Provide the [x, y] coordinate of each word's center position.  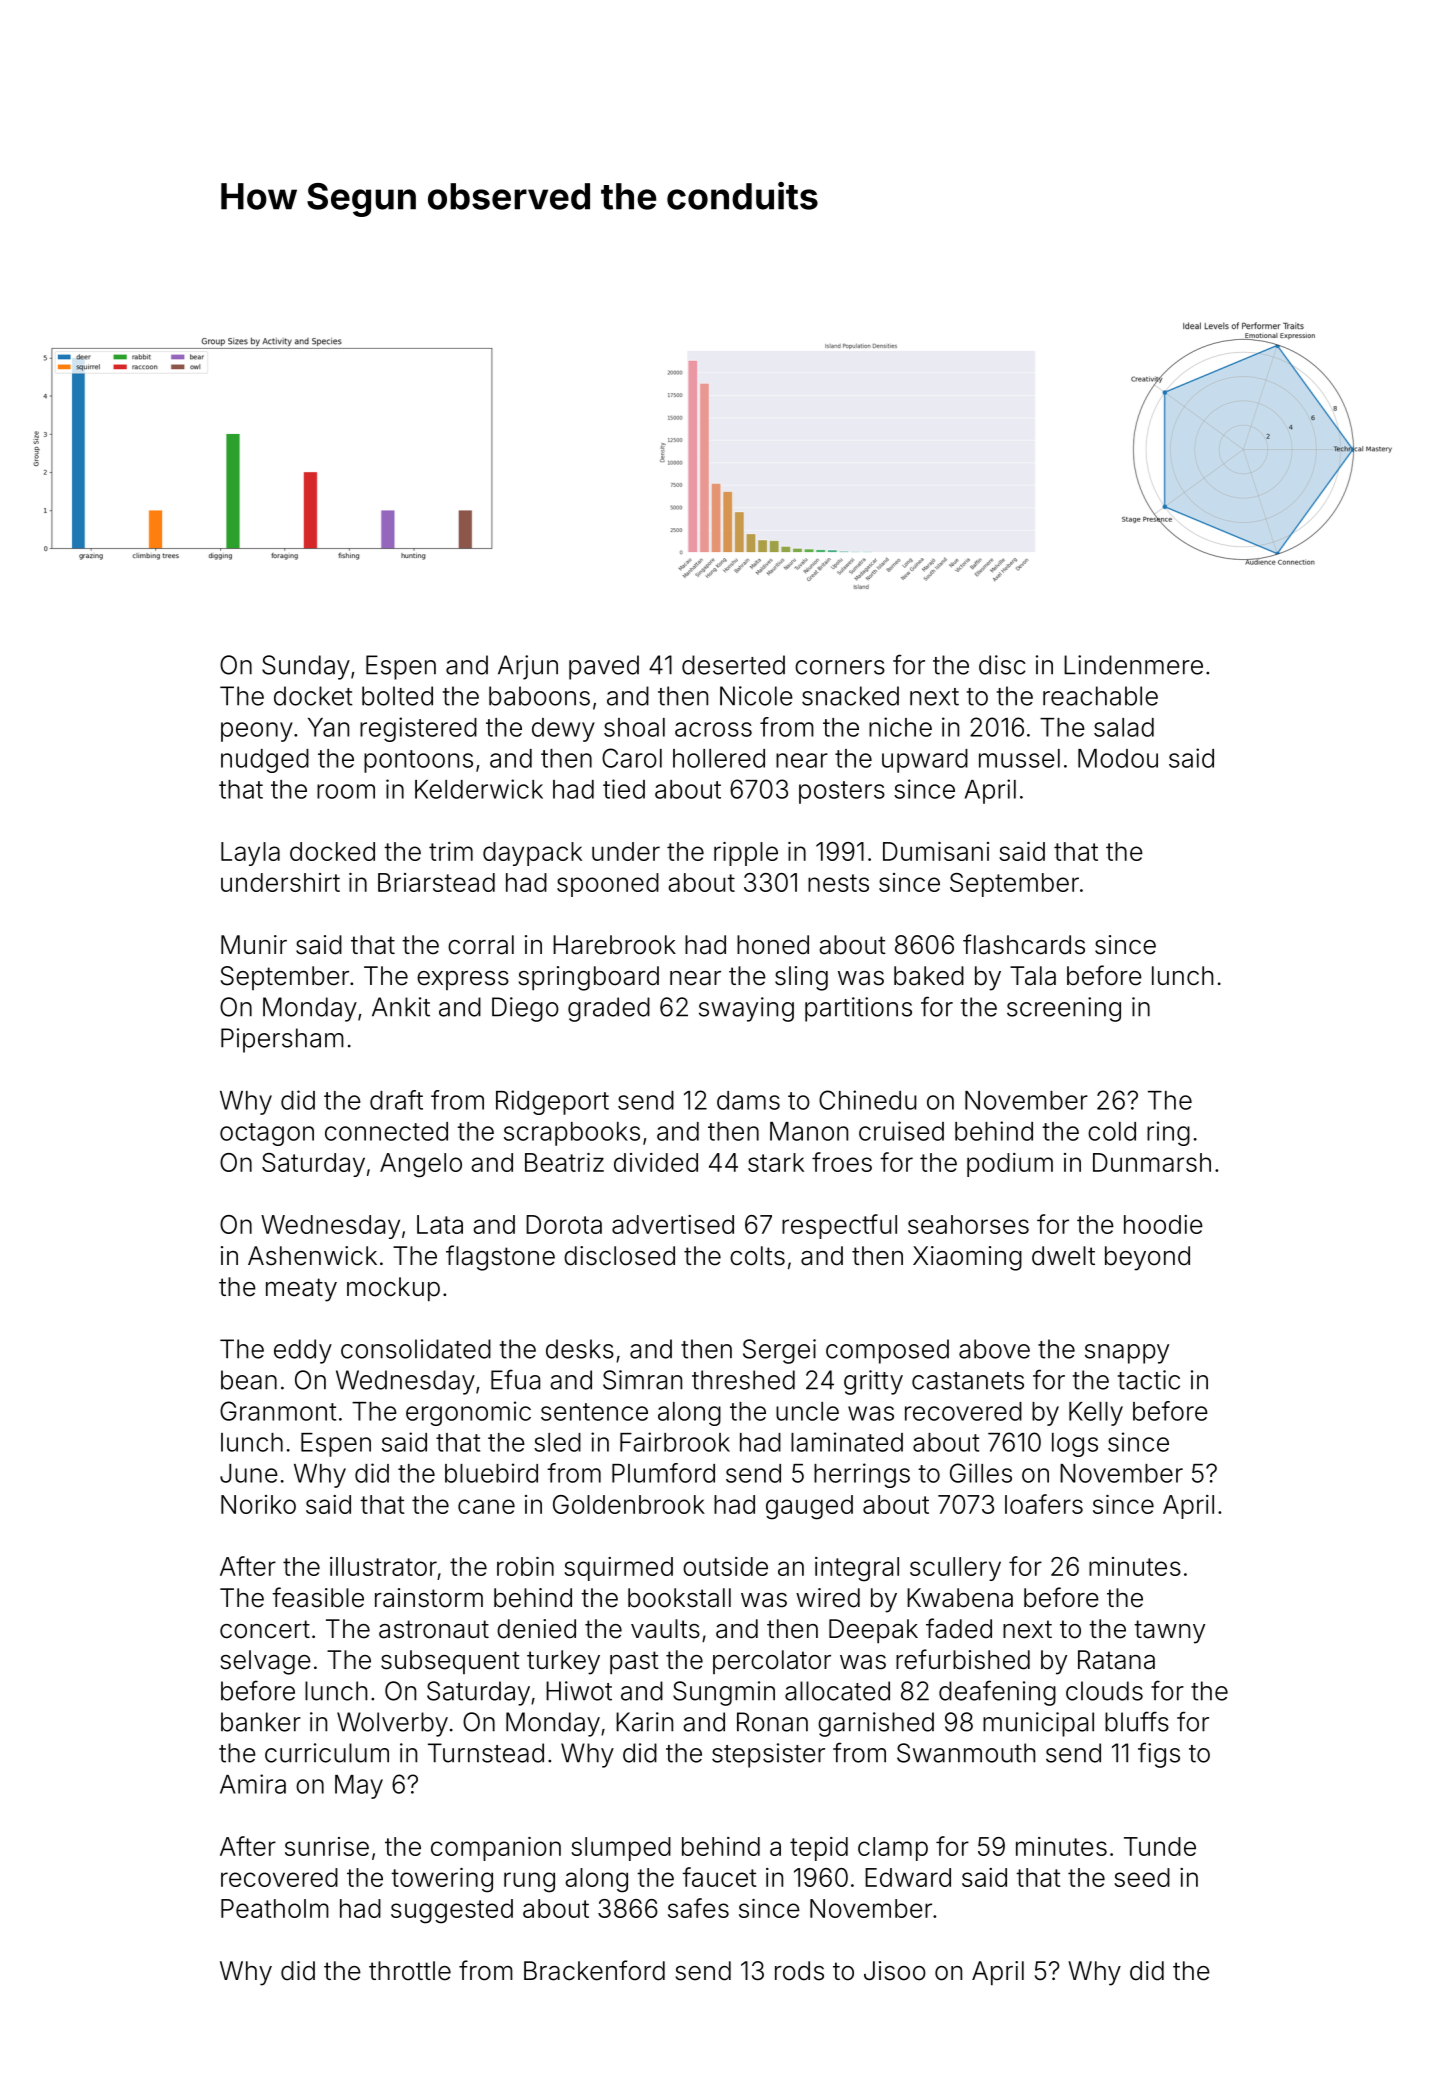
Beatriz [564, 1162]
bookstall [679, 1598]
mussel [1019, 758]
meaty [301, 1290]
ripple [746, 854]
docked [332, 851]
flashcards [1024, 944]
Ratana [1116, 1660]
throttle [410, 1971]
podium [1010, 1165]
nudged [265, 761]
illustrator [383, 1566]
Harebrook [614, 945]
